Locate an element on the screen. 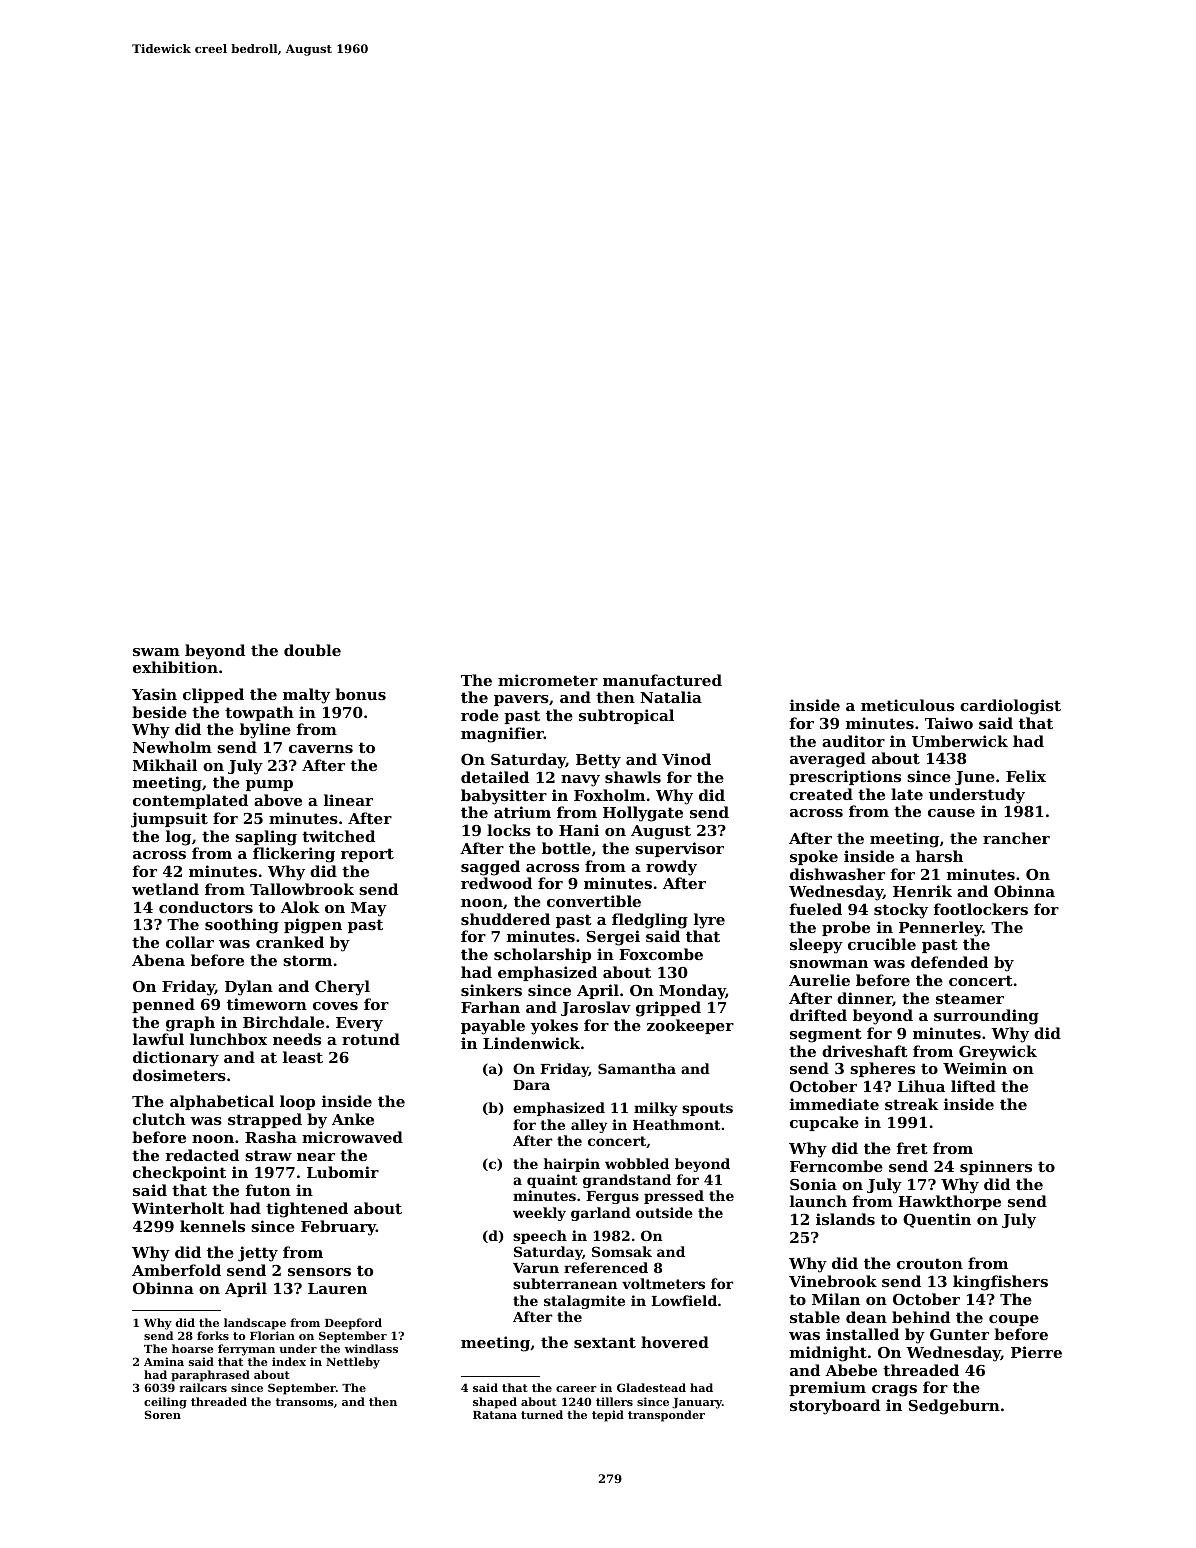 The width and height of the screenshot is (1196, 1548). turned is located at coordinates (542, 1414).
